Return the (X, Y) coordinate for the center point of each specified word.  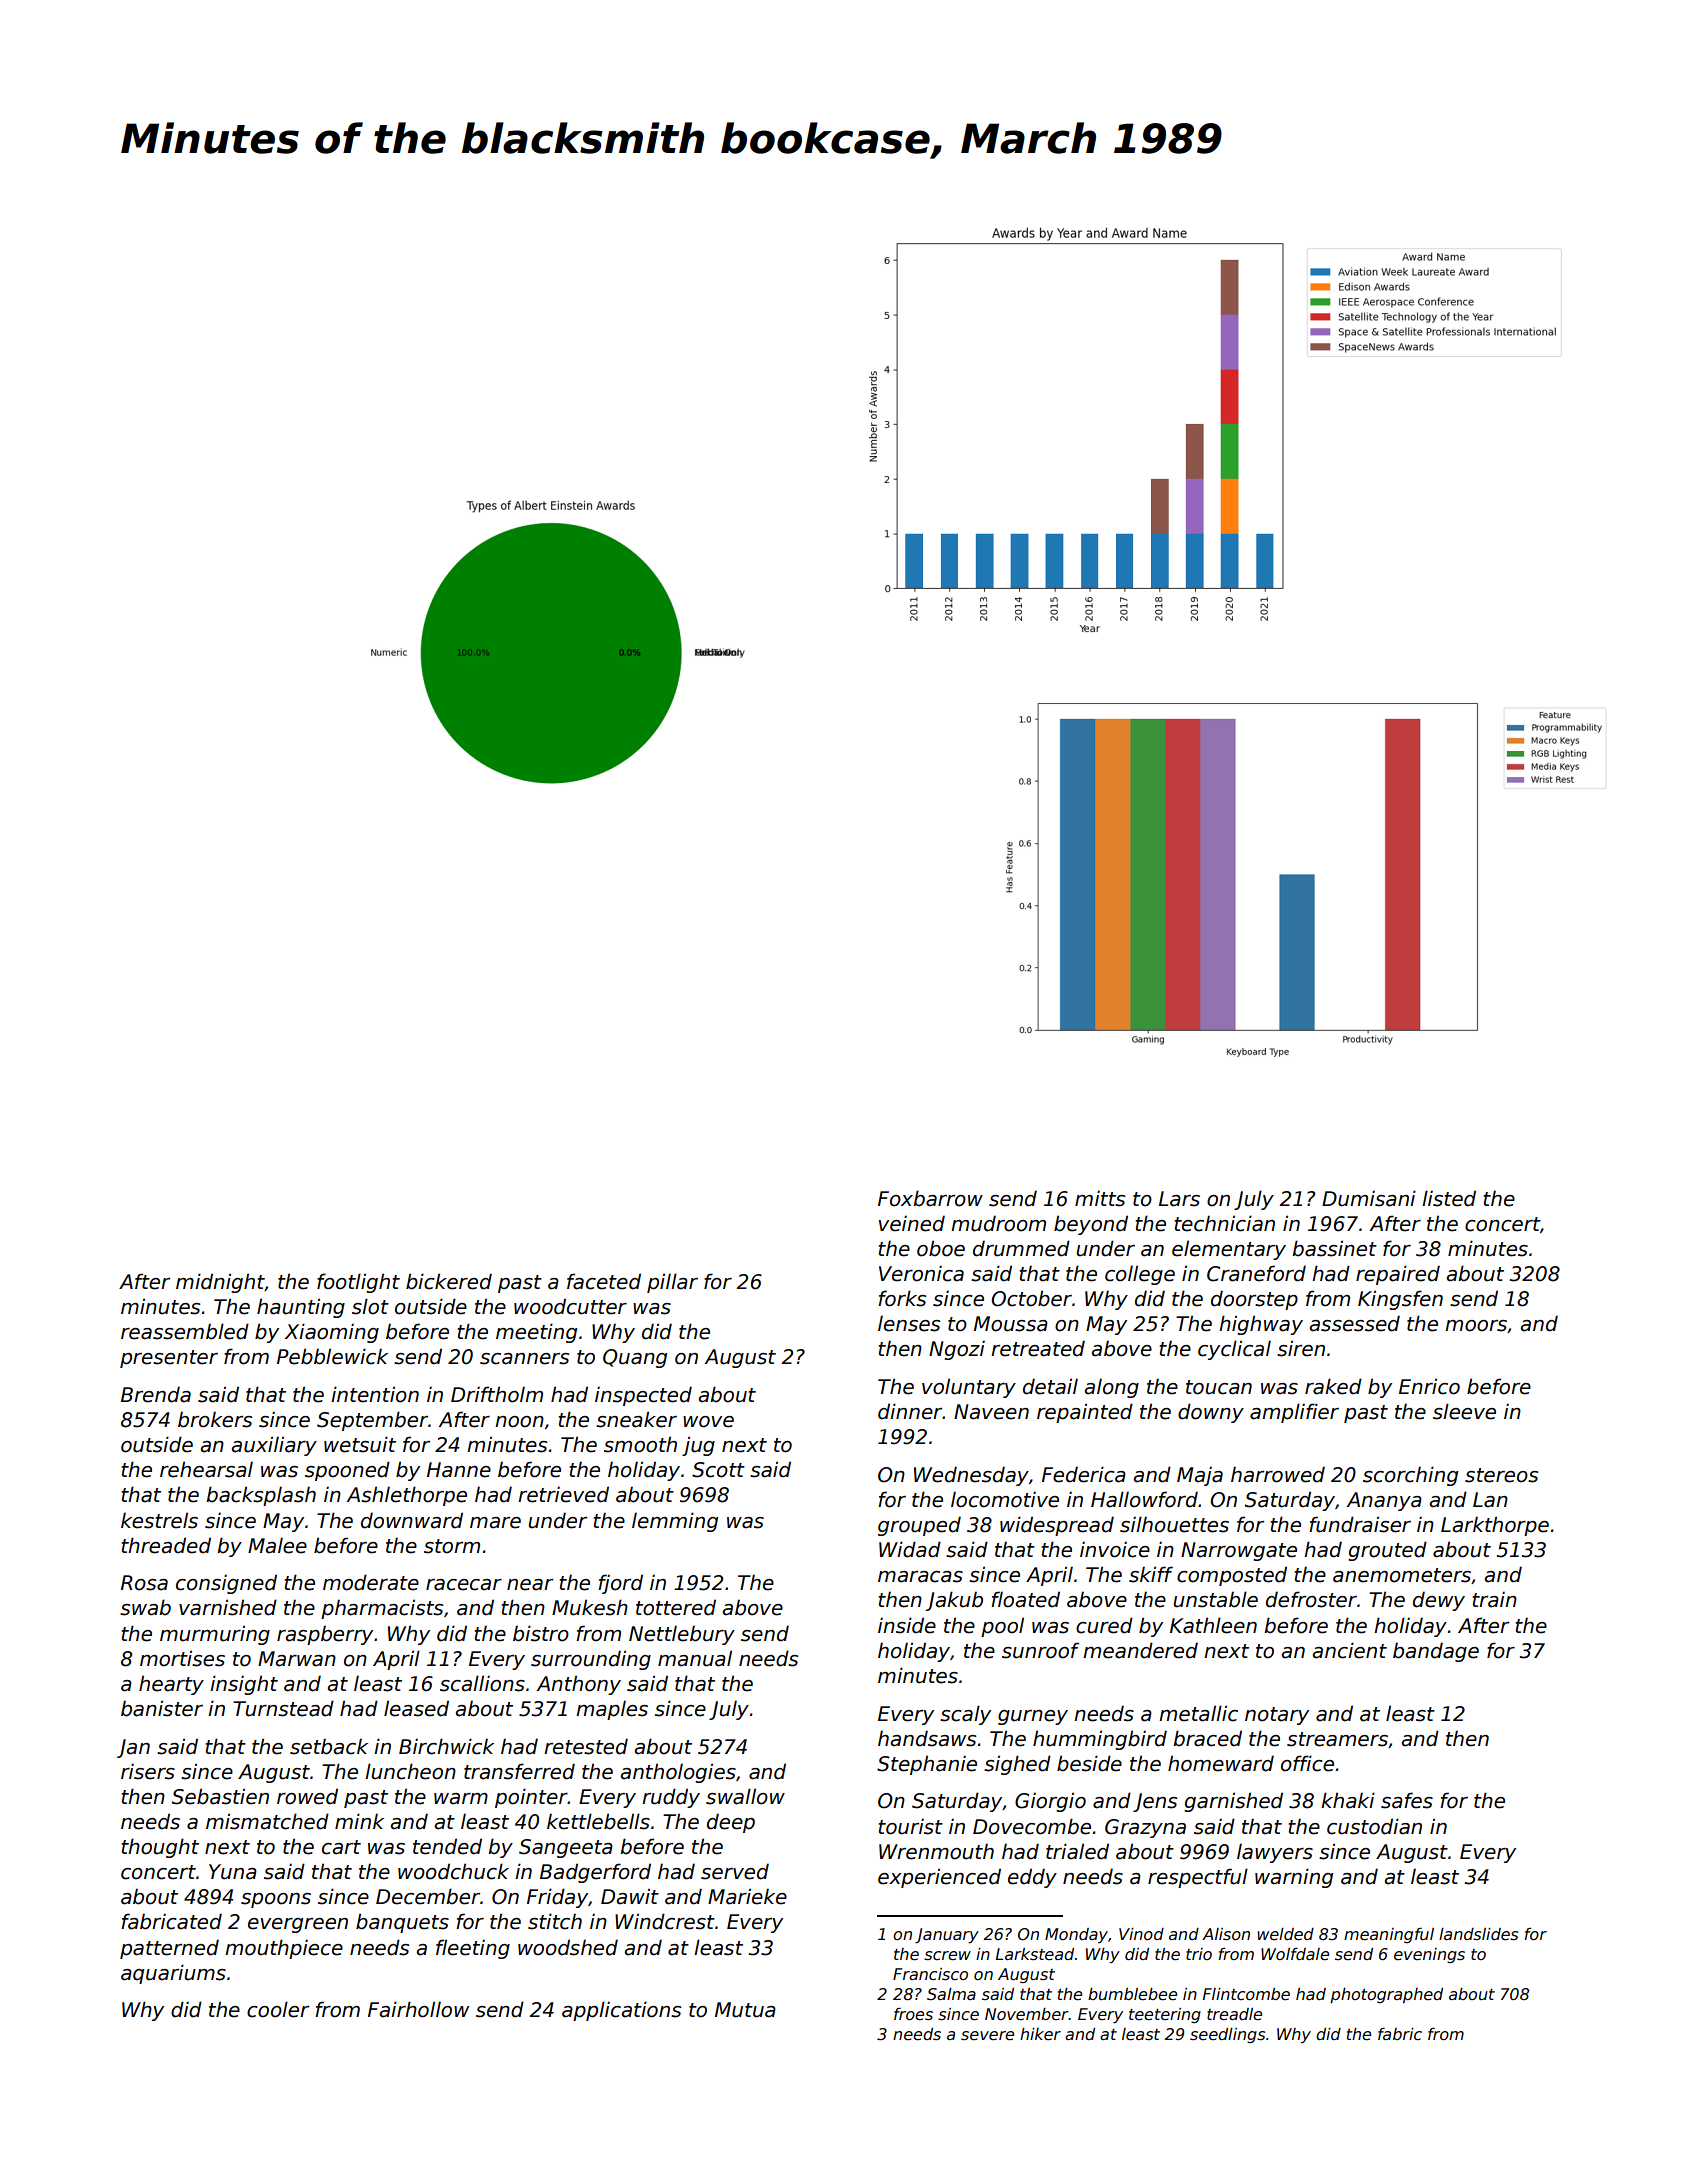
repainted (1085, 1413)
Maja (1200, 1476)
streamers (1337, 1739)
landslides (1478, 1934)
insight (244, 1685)
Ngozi (957, 1350)
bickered (449, 1281)
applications (621, 2011)
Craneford (1256, 1273)
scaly (965, 1715)
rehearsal (206, 1469)
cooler (278, 2009)
